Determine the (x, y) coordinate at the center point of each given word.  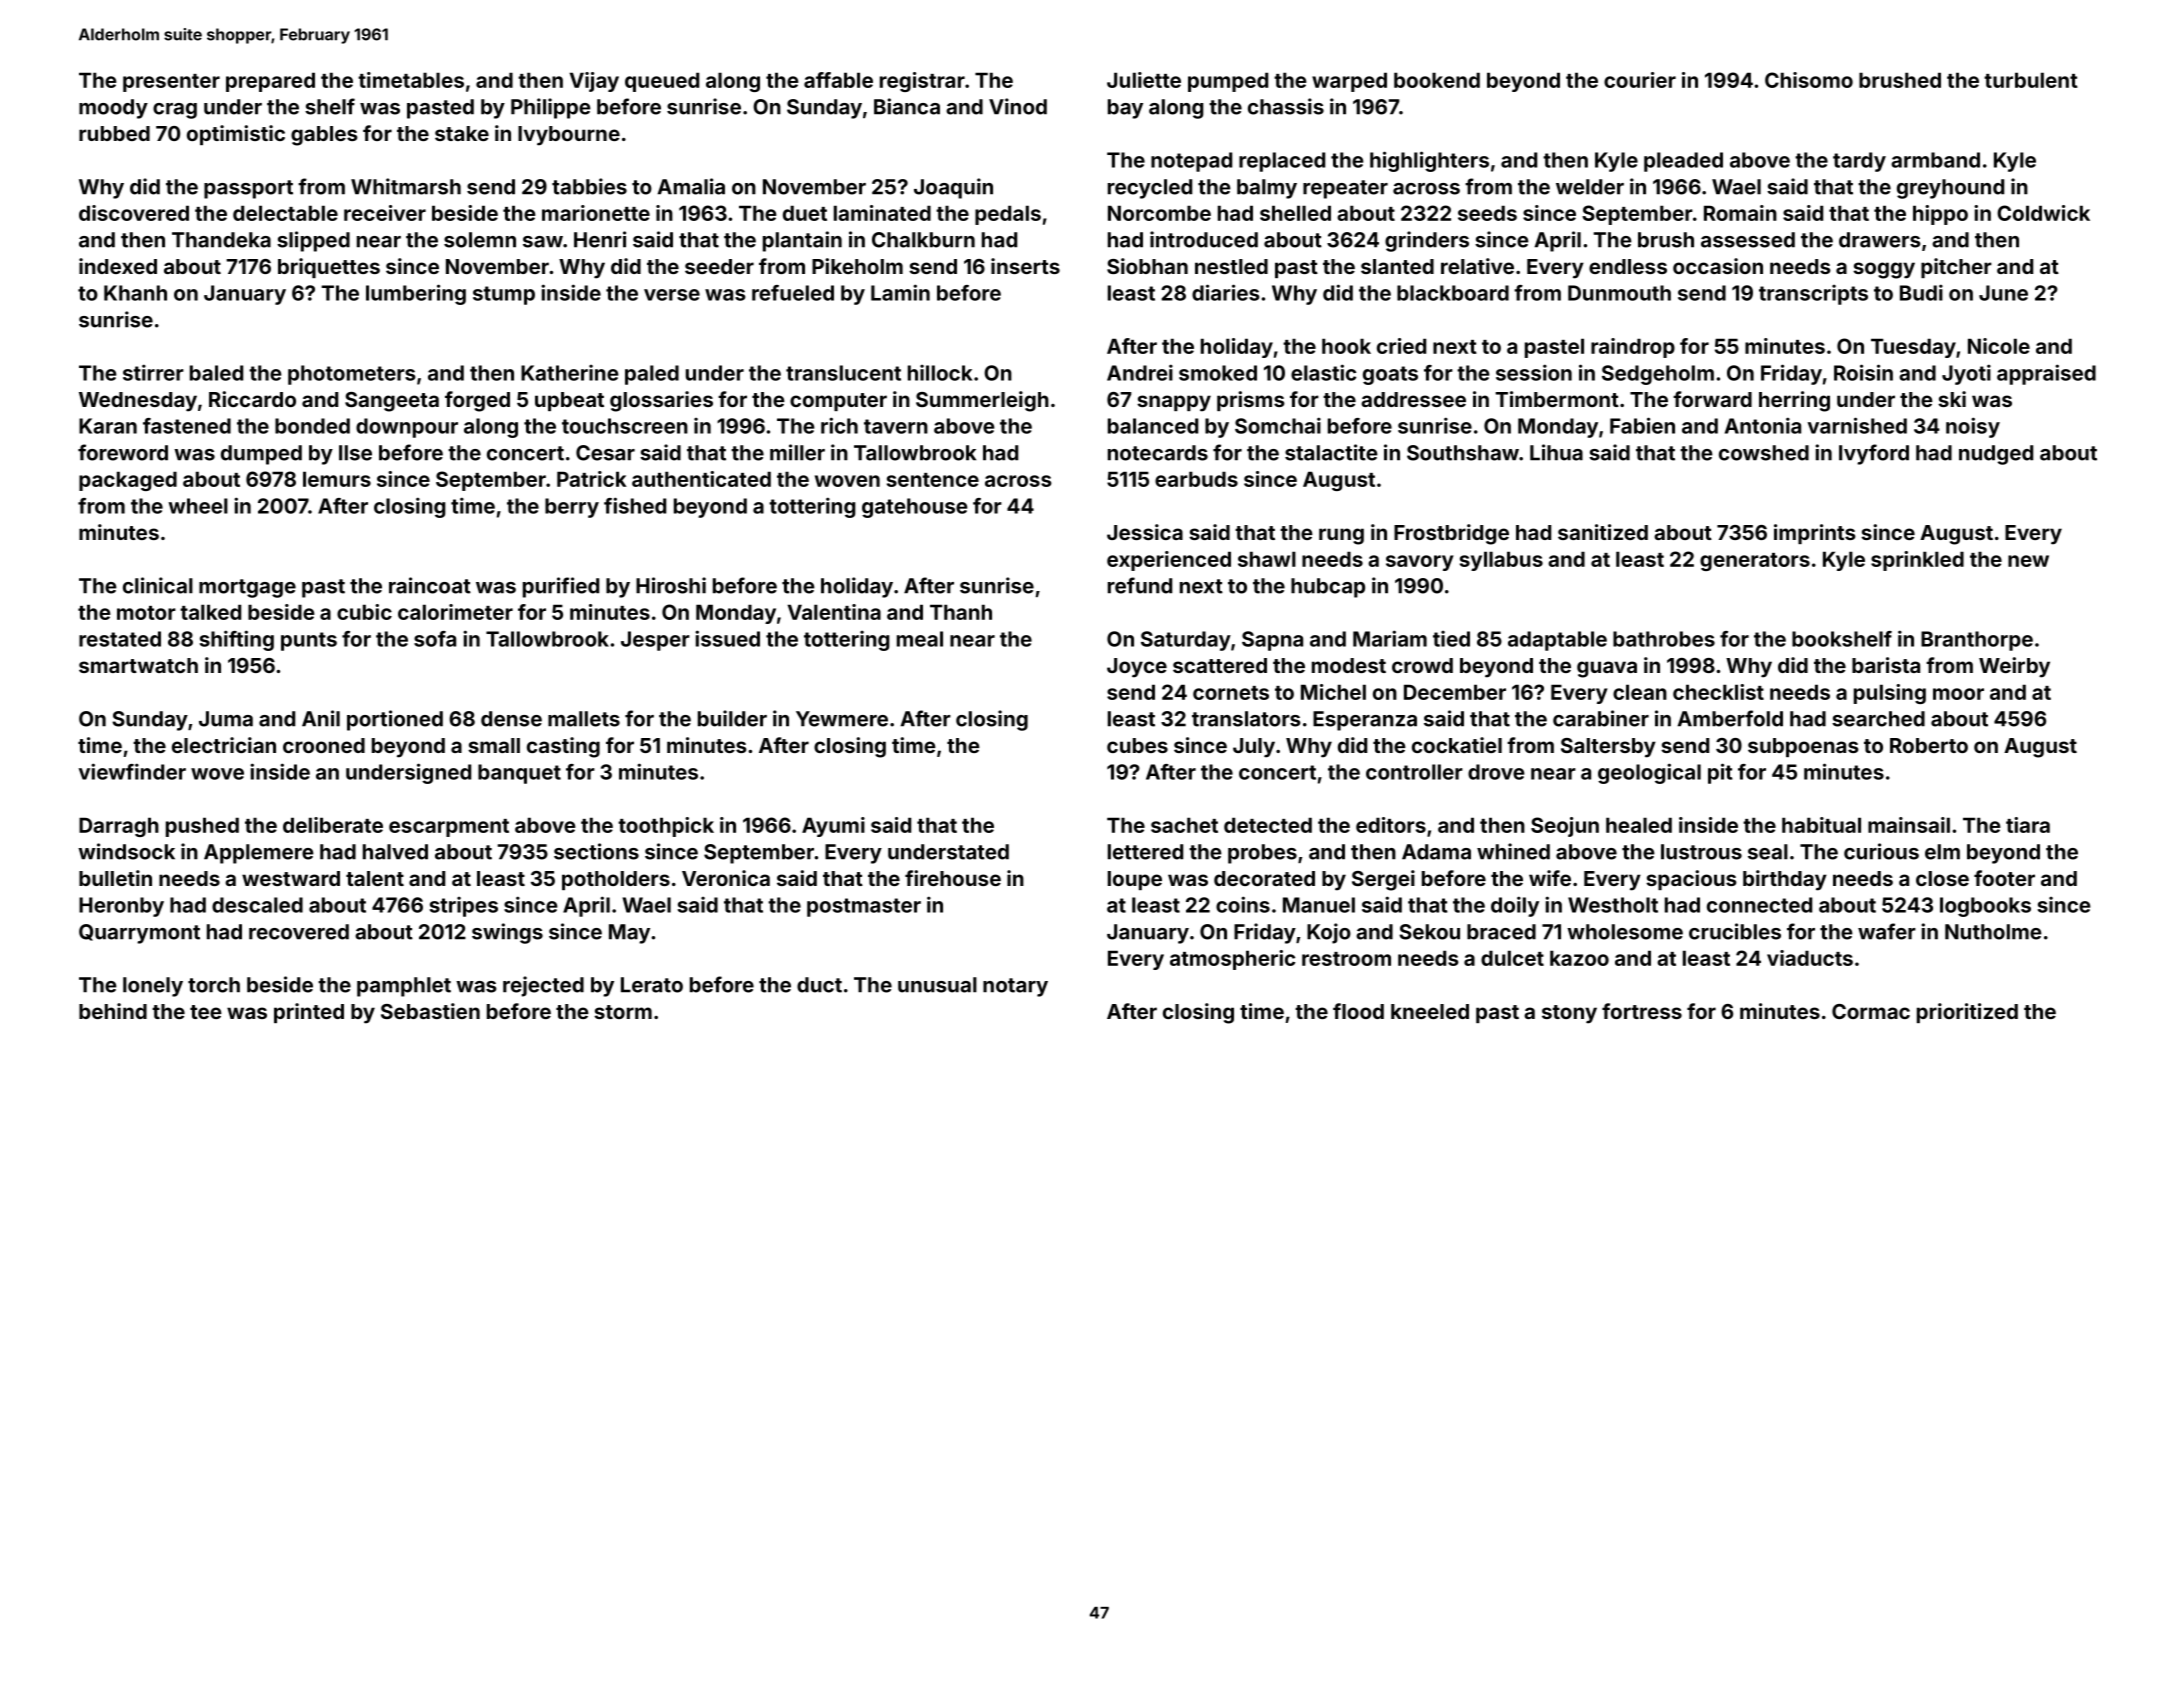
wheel (198, 506)
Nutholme (1993, 932)
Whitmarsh (406, 186)
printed (309, 1013)
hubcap (1328, 588)
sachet (1184, 825)
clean (1640, 692)
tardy (1859, 162)
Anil (321, 718)
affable (838, 80)
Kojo (1329, 933)
